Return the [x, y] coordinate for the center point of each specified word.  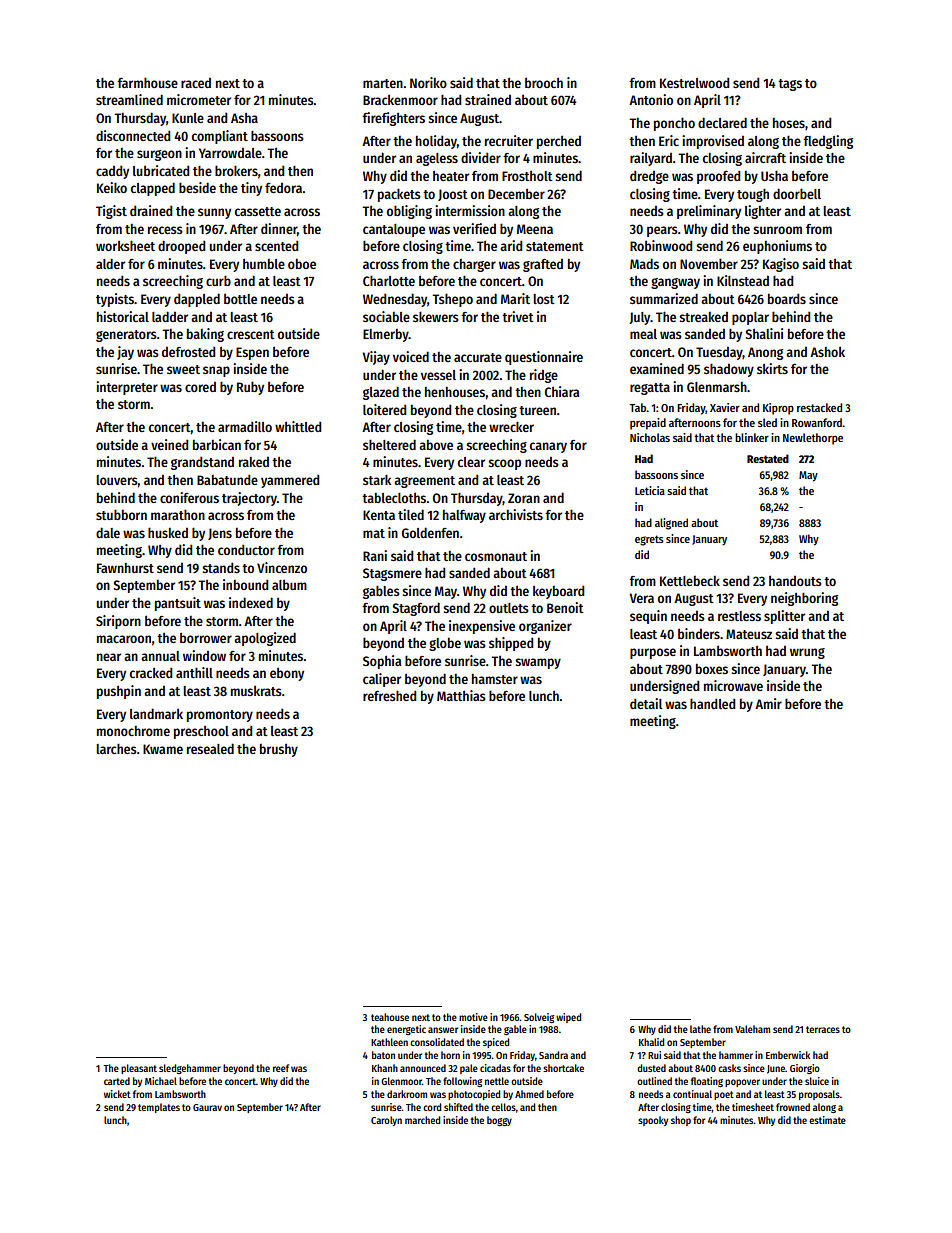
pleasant [139, 1069]
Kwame [163, 749]
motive [473, 1017]
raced [196, 83]
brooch [544, 82]
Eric [669, 140]
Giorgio [805, 1069]
